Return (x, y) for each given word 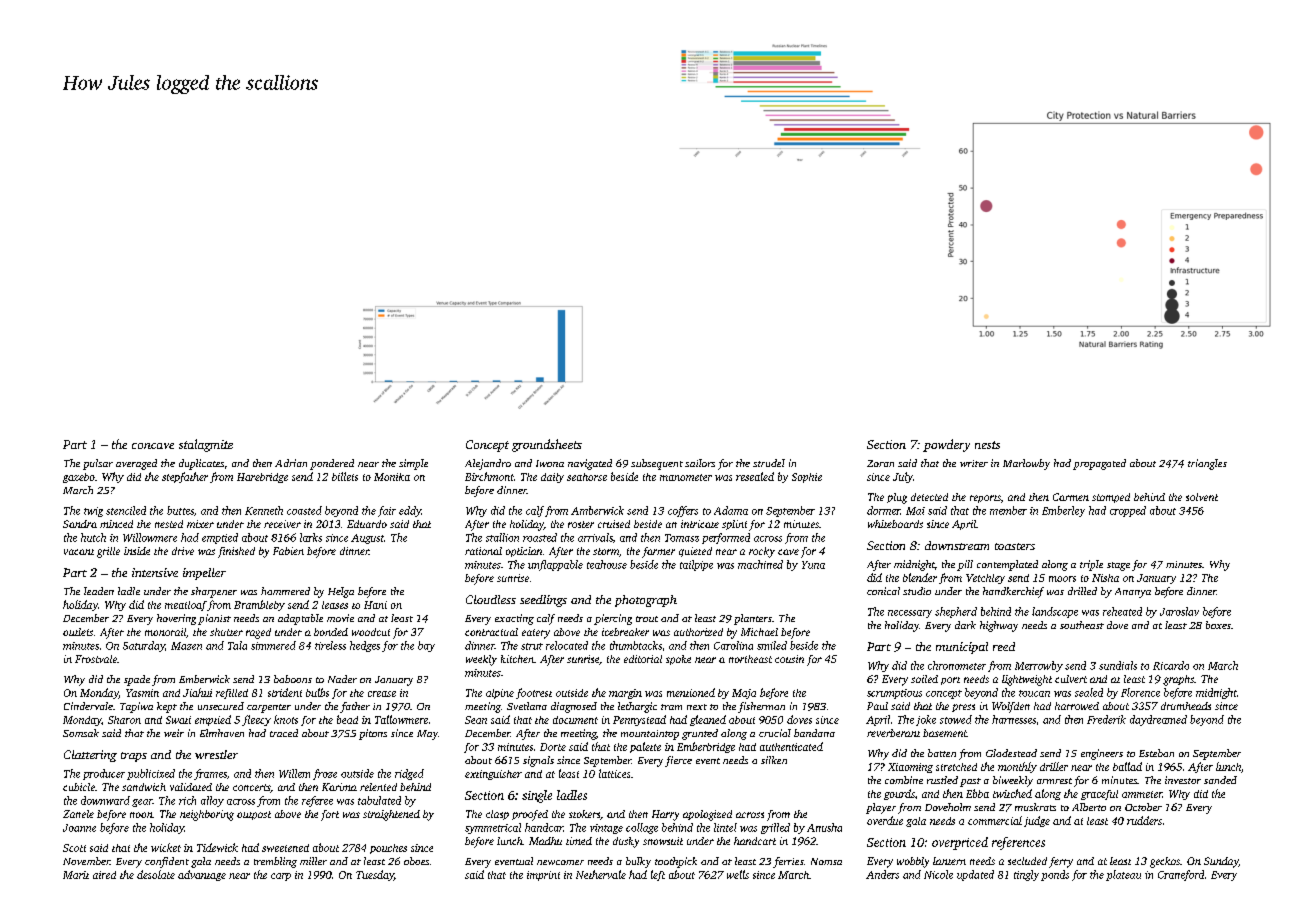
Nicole (938, 874)
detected (929, 497)
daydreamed (1158, 720)
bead (347, 719)
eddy (410, 511)
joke (926, 720)
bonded (331, 632)
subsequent (657, 464)
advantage (202, 875)
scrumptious (894, 694)
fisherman (761, 707)
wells (738, 874)
